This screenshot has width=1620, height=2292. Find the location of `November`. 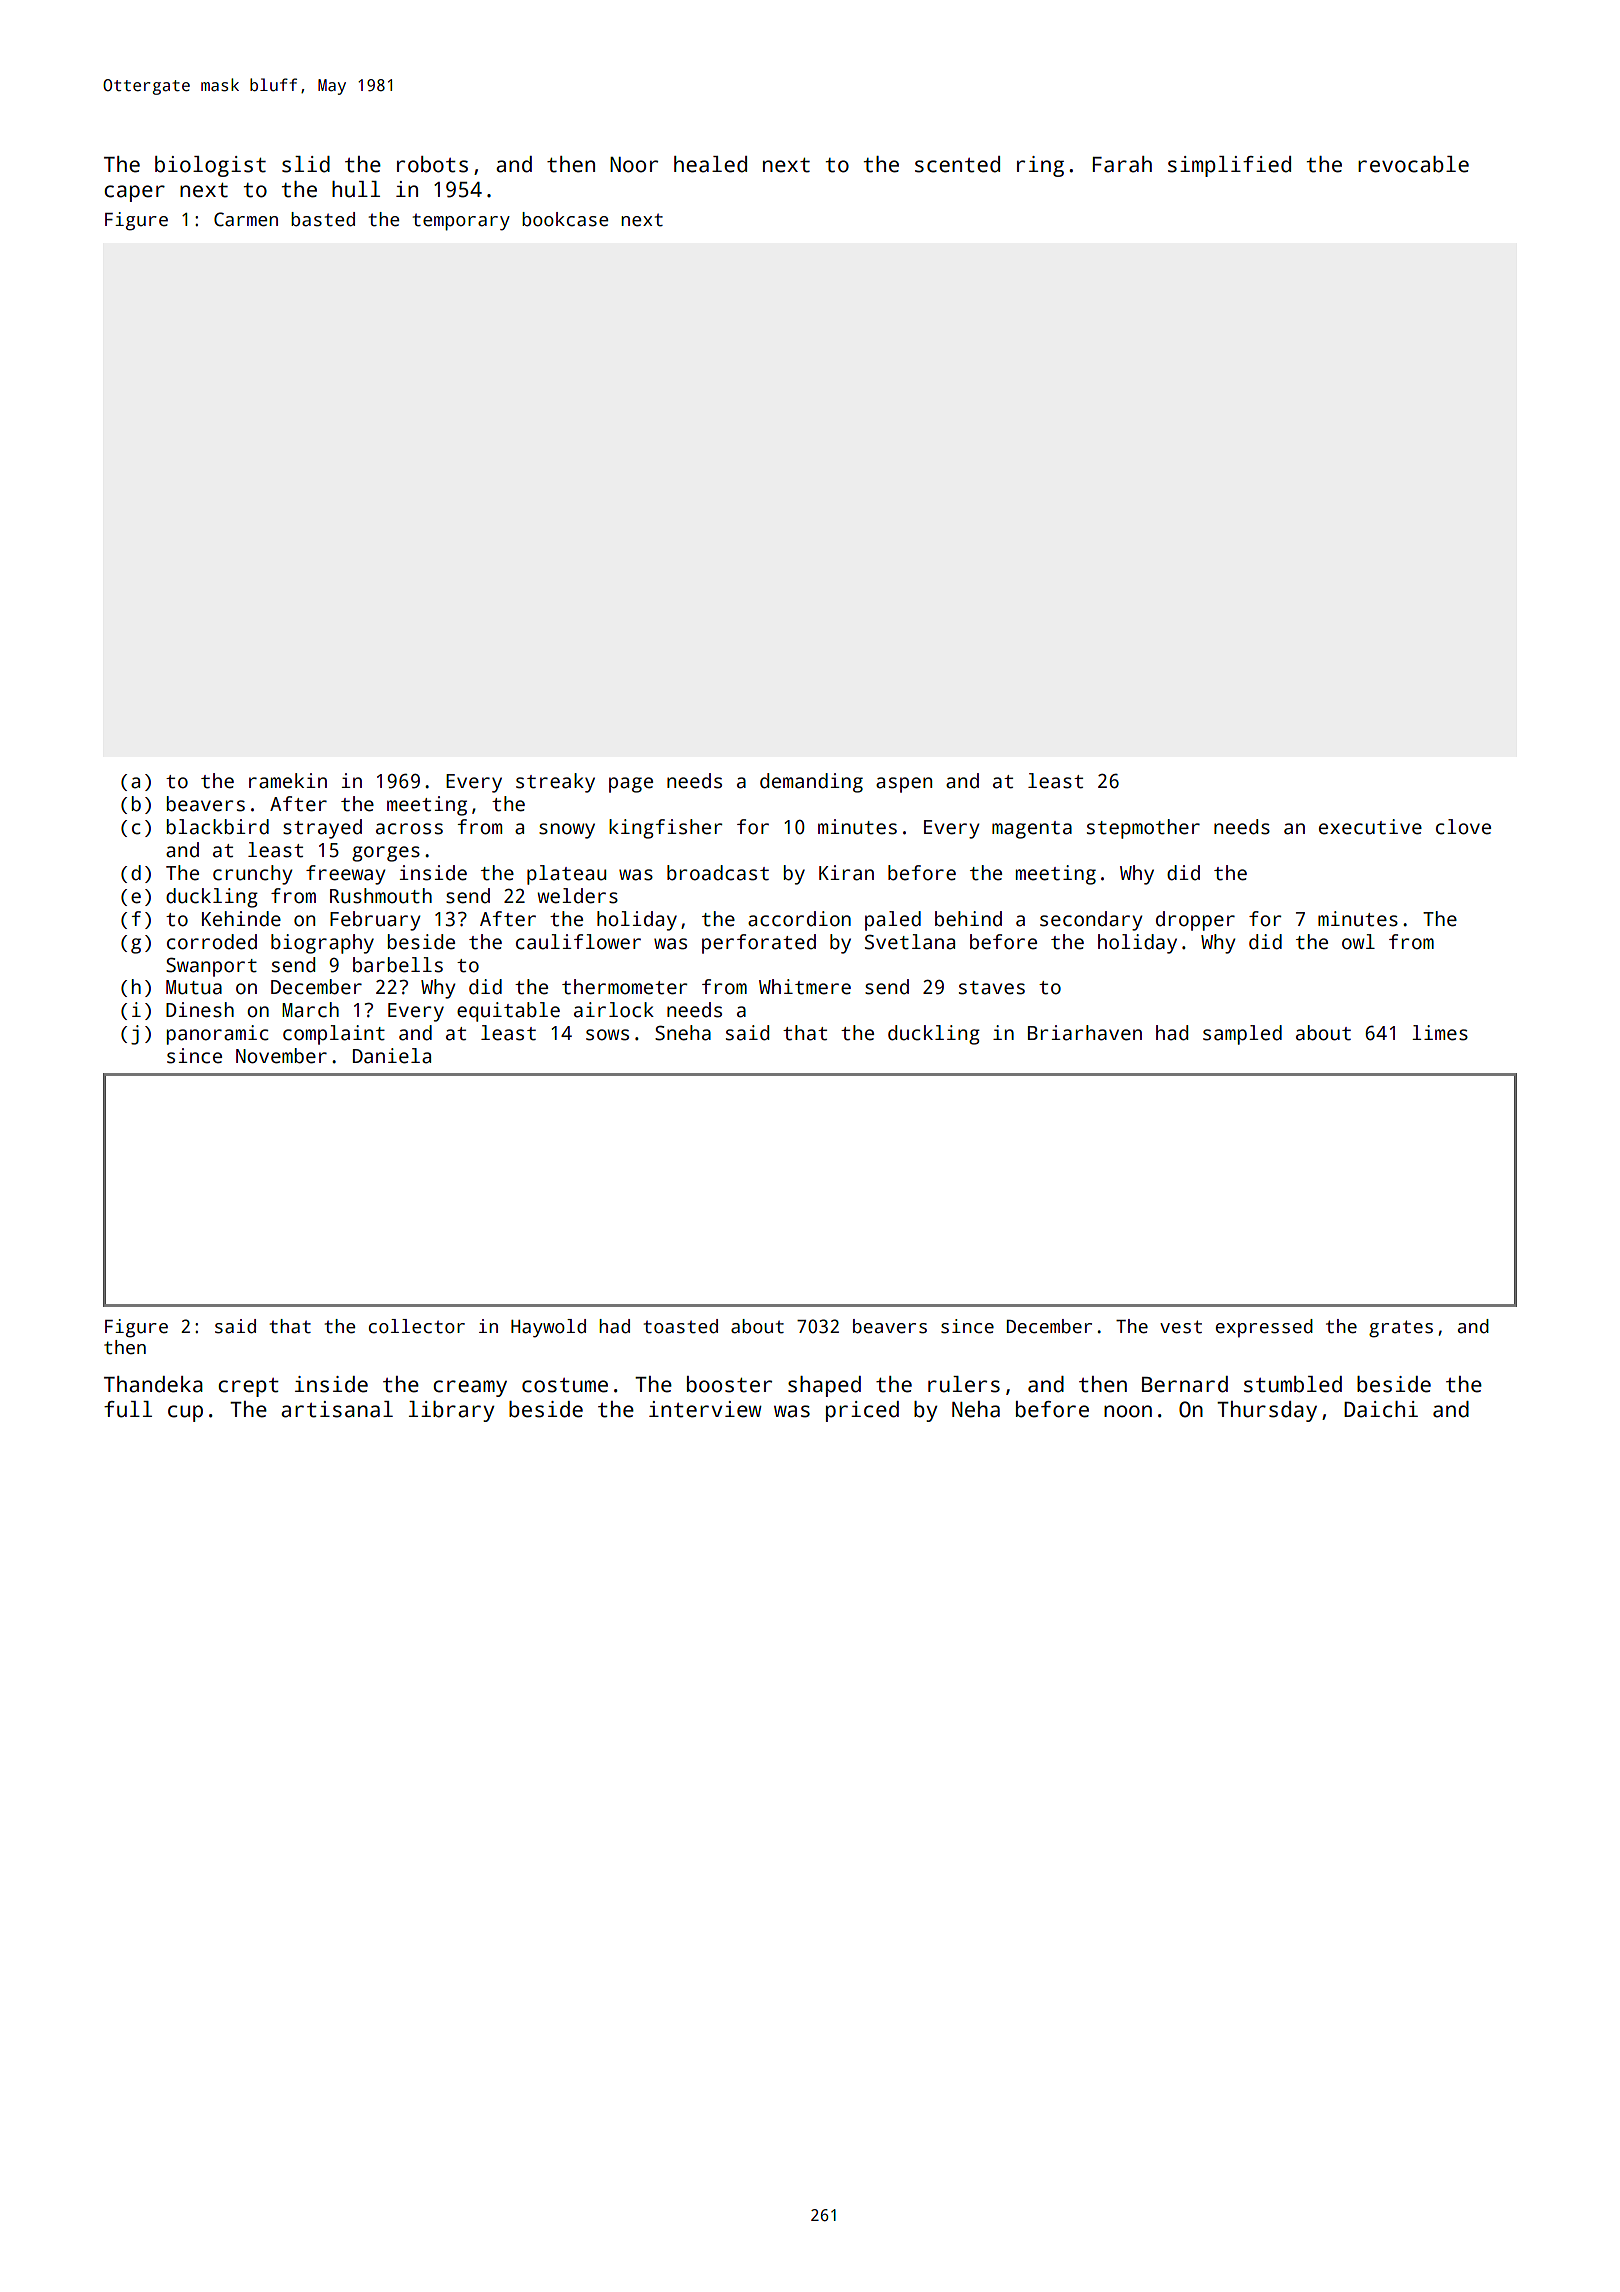

November is located at coordinates (281, 1056).
